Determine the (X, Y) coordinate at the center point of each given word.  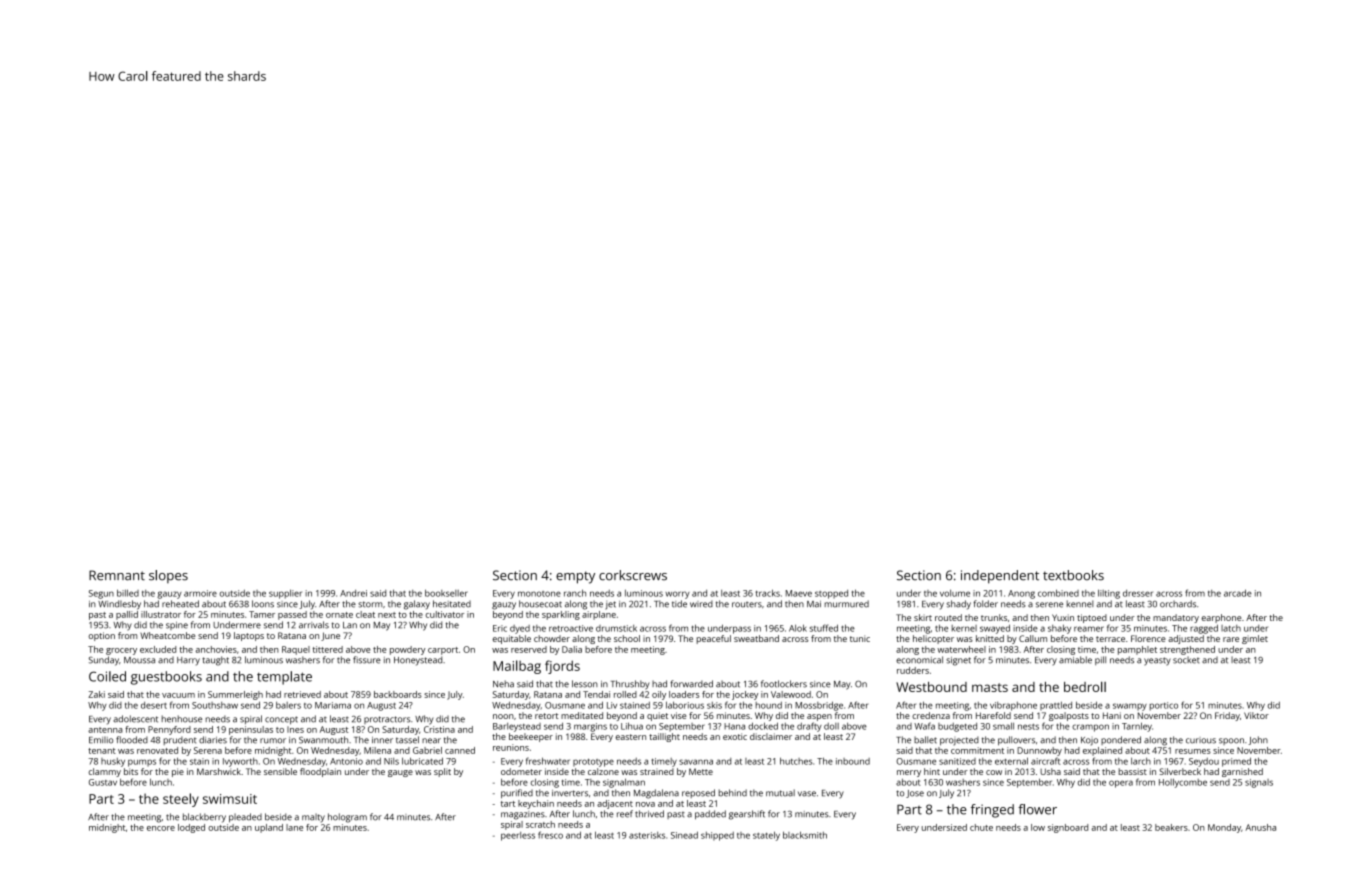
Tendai (596, 694)
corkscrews (633, 575)
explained (1102, 751)
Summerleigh (235, 695)
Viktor (1256, 715)
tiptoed (1092, 618)
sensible (280, 771)
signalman (624, 783)
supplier (285, 594)
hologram (347, 818)
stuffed (824, 628)
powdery (407, 650)
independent (1000, 577)
